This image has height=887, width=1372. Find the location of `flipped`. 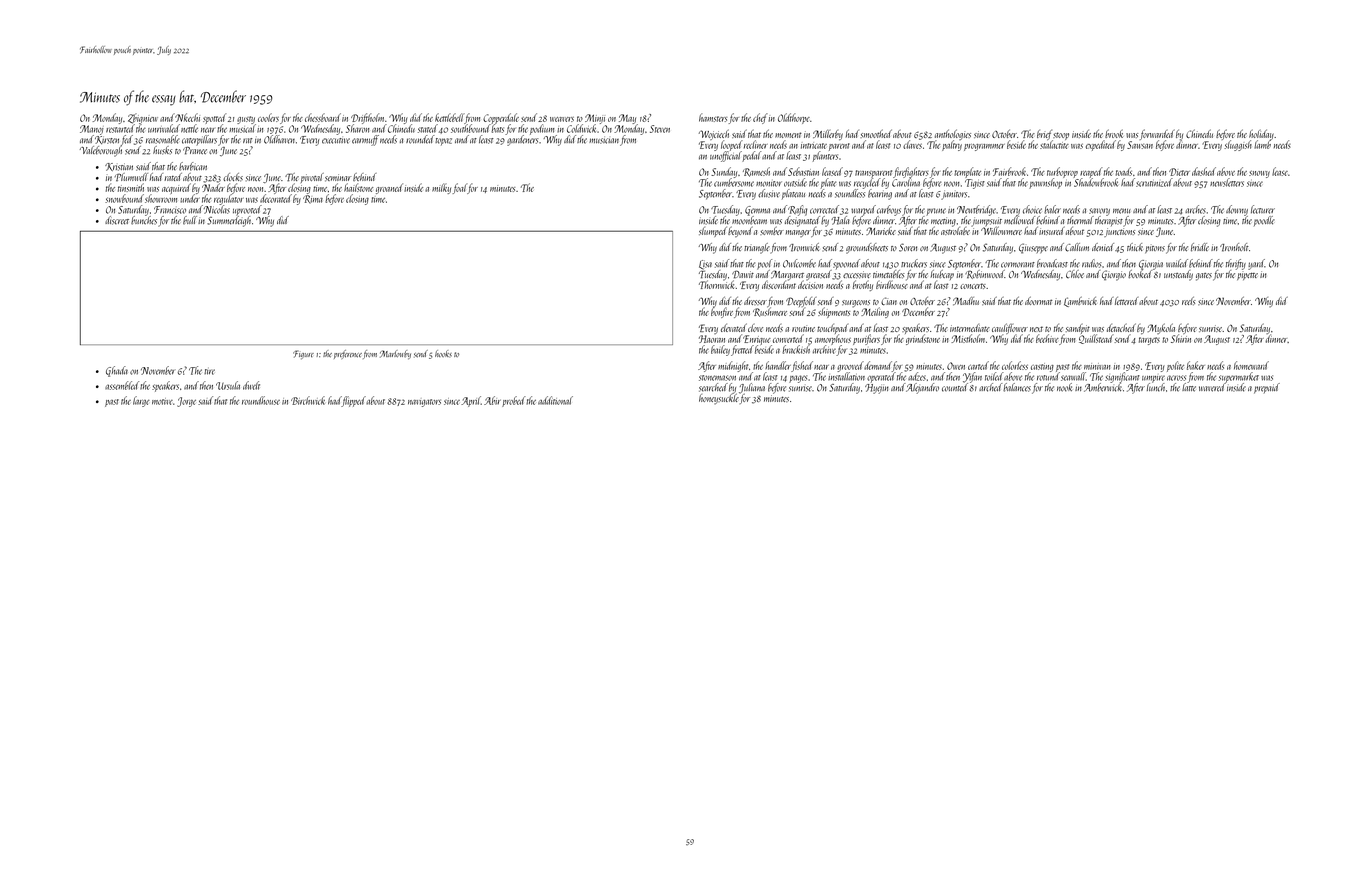

flipped is located at coordinates (354, 401).
